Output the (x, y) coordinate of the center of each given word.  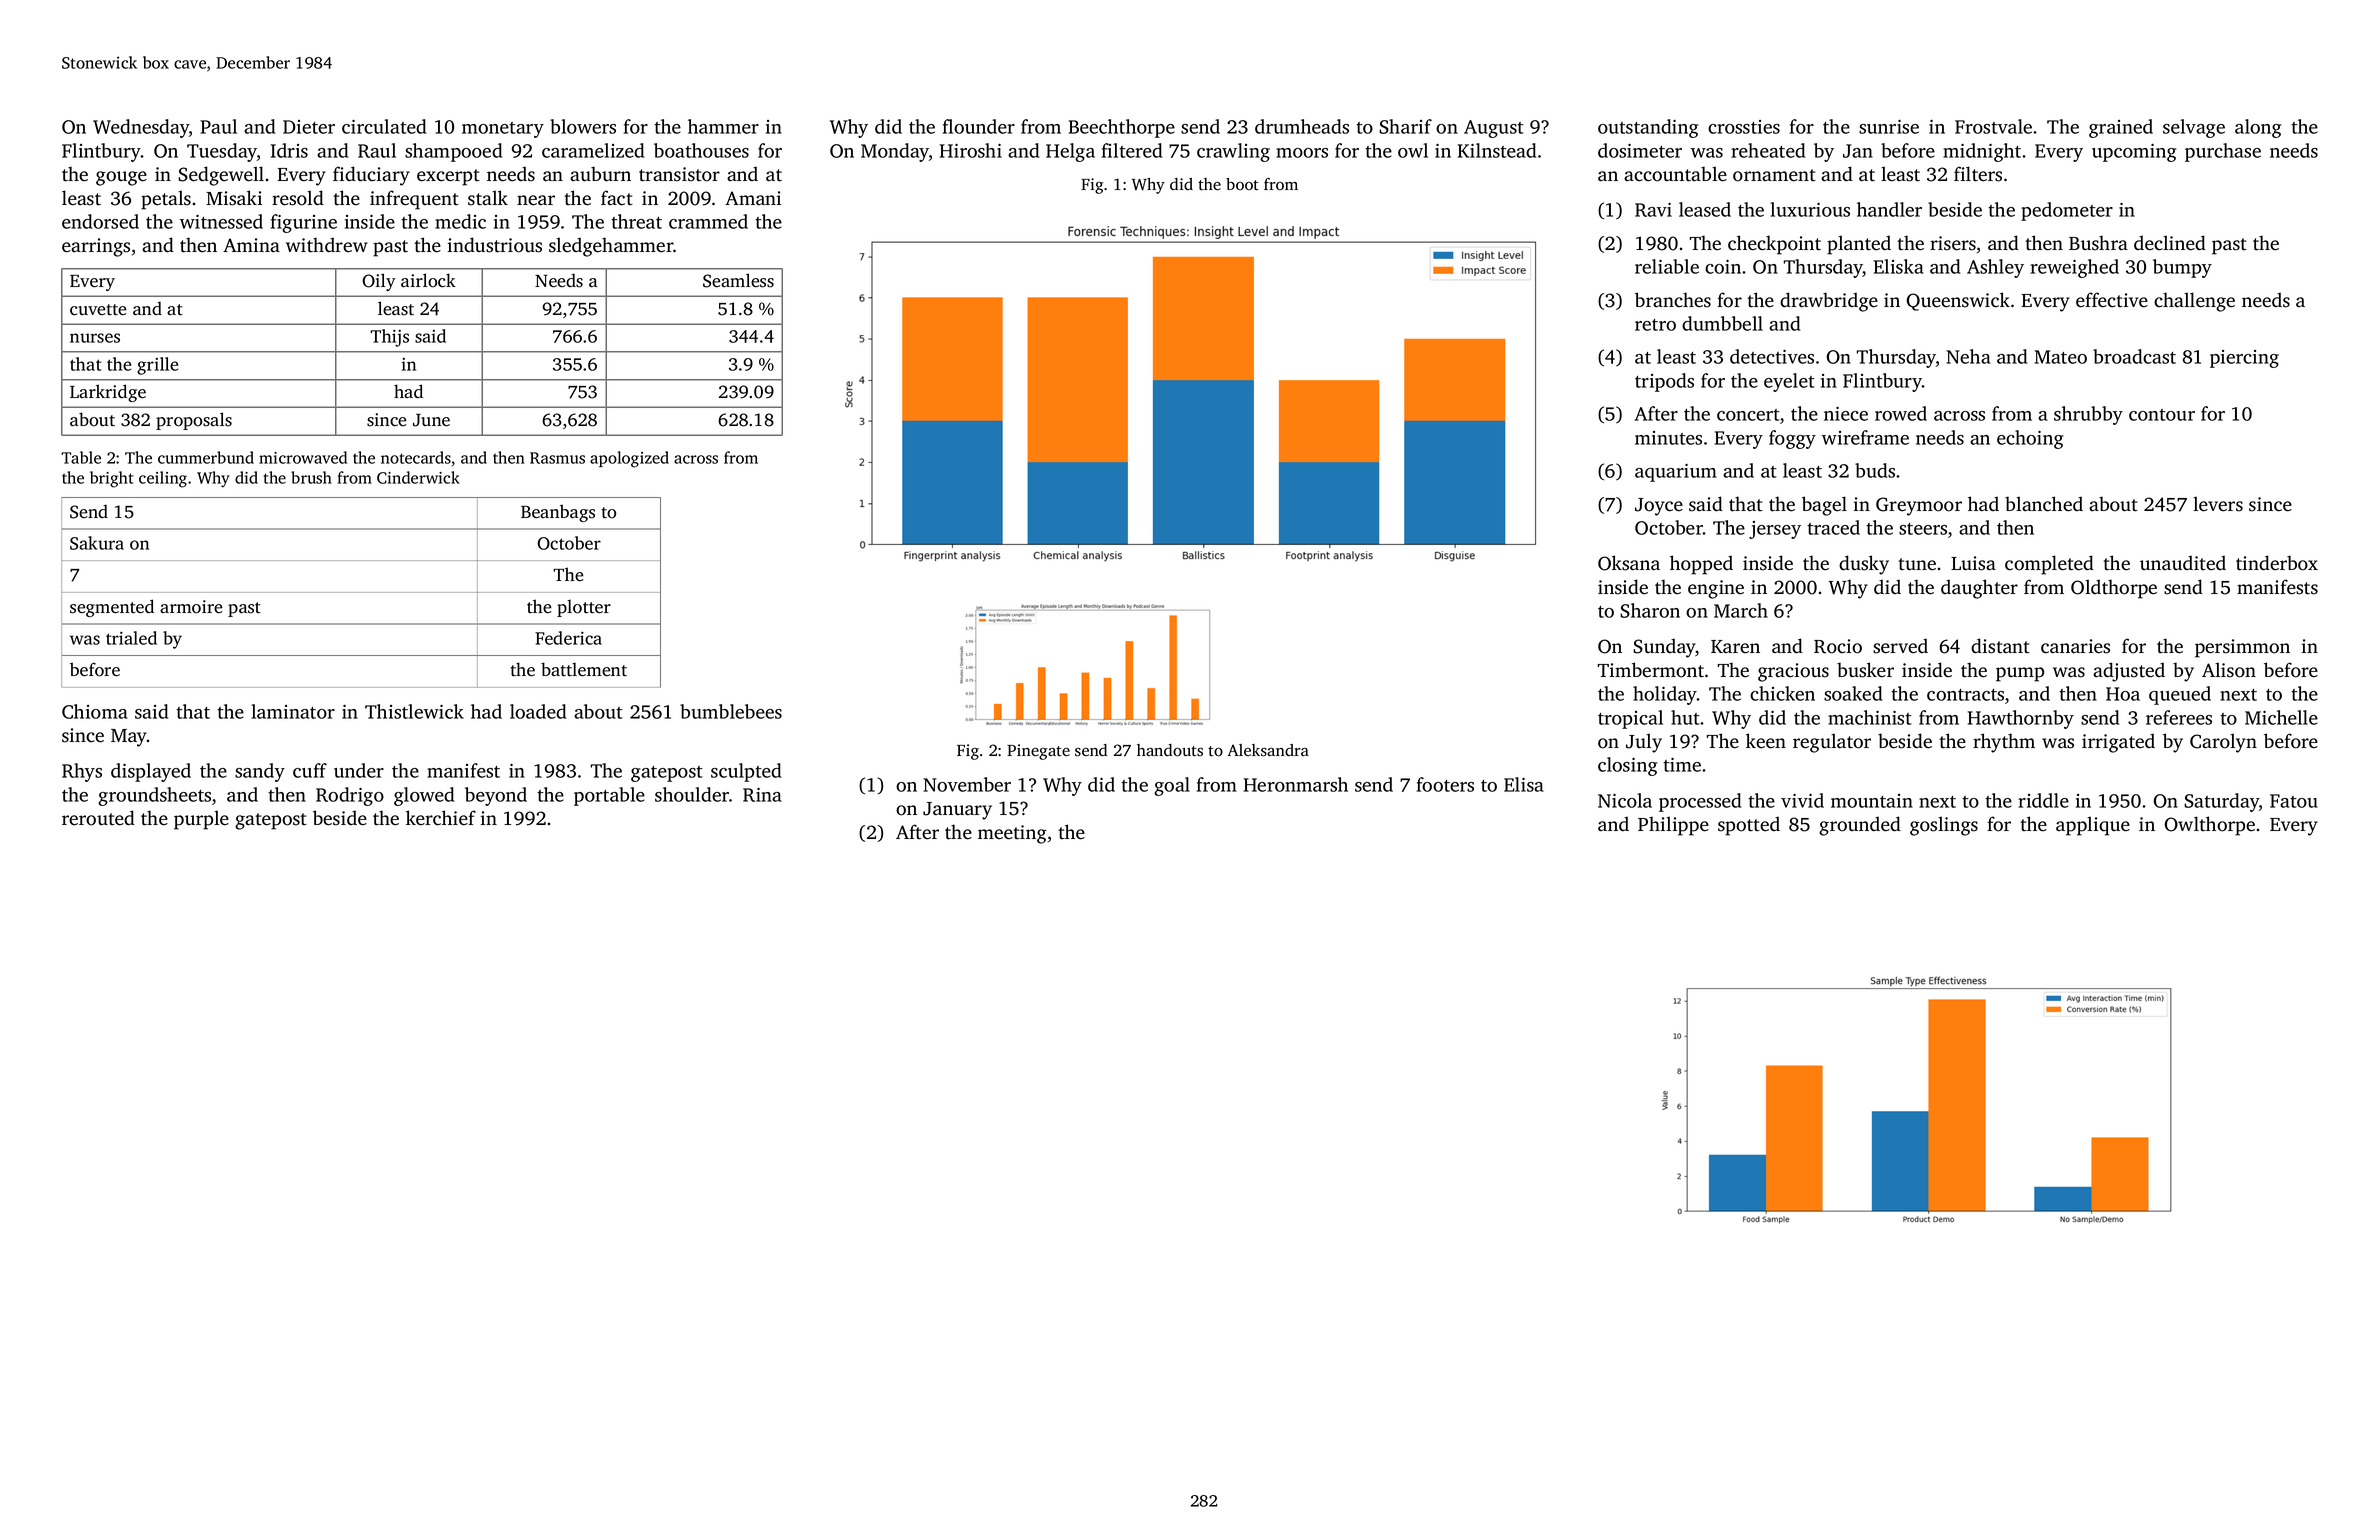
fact (617, 198)
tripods (1664, 382)
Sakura (97, 543)
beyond (496, 796)
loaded (538, 711)
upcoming (2134, 153)
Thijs (389, 338)
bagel (1824, 506)
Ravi (1653, 210)
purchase (2223, 152)
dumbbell (1722, 323)
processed (1700, 802)
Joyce (1659, 507)
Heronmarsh (1296, 784)
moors (1302, 153)
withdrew (327, 245)
